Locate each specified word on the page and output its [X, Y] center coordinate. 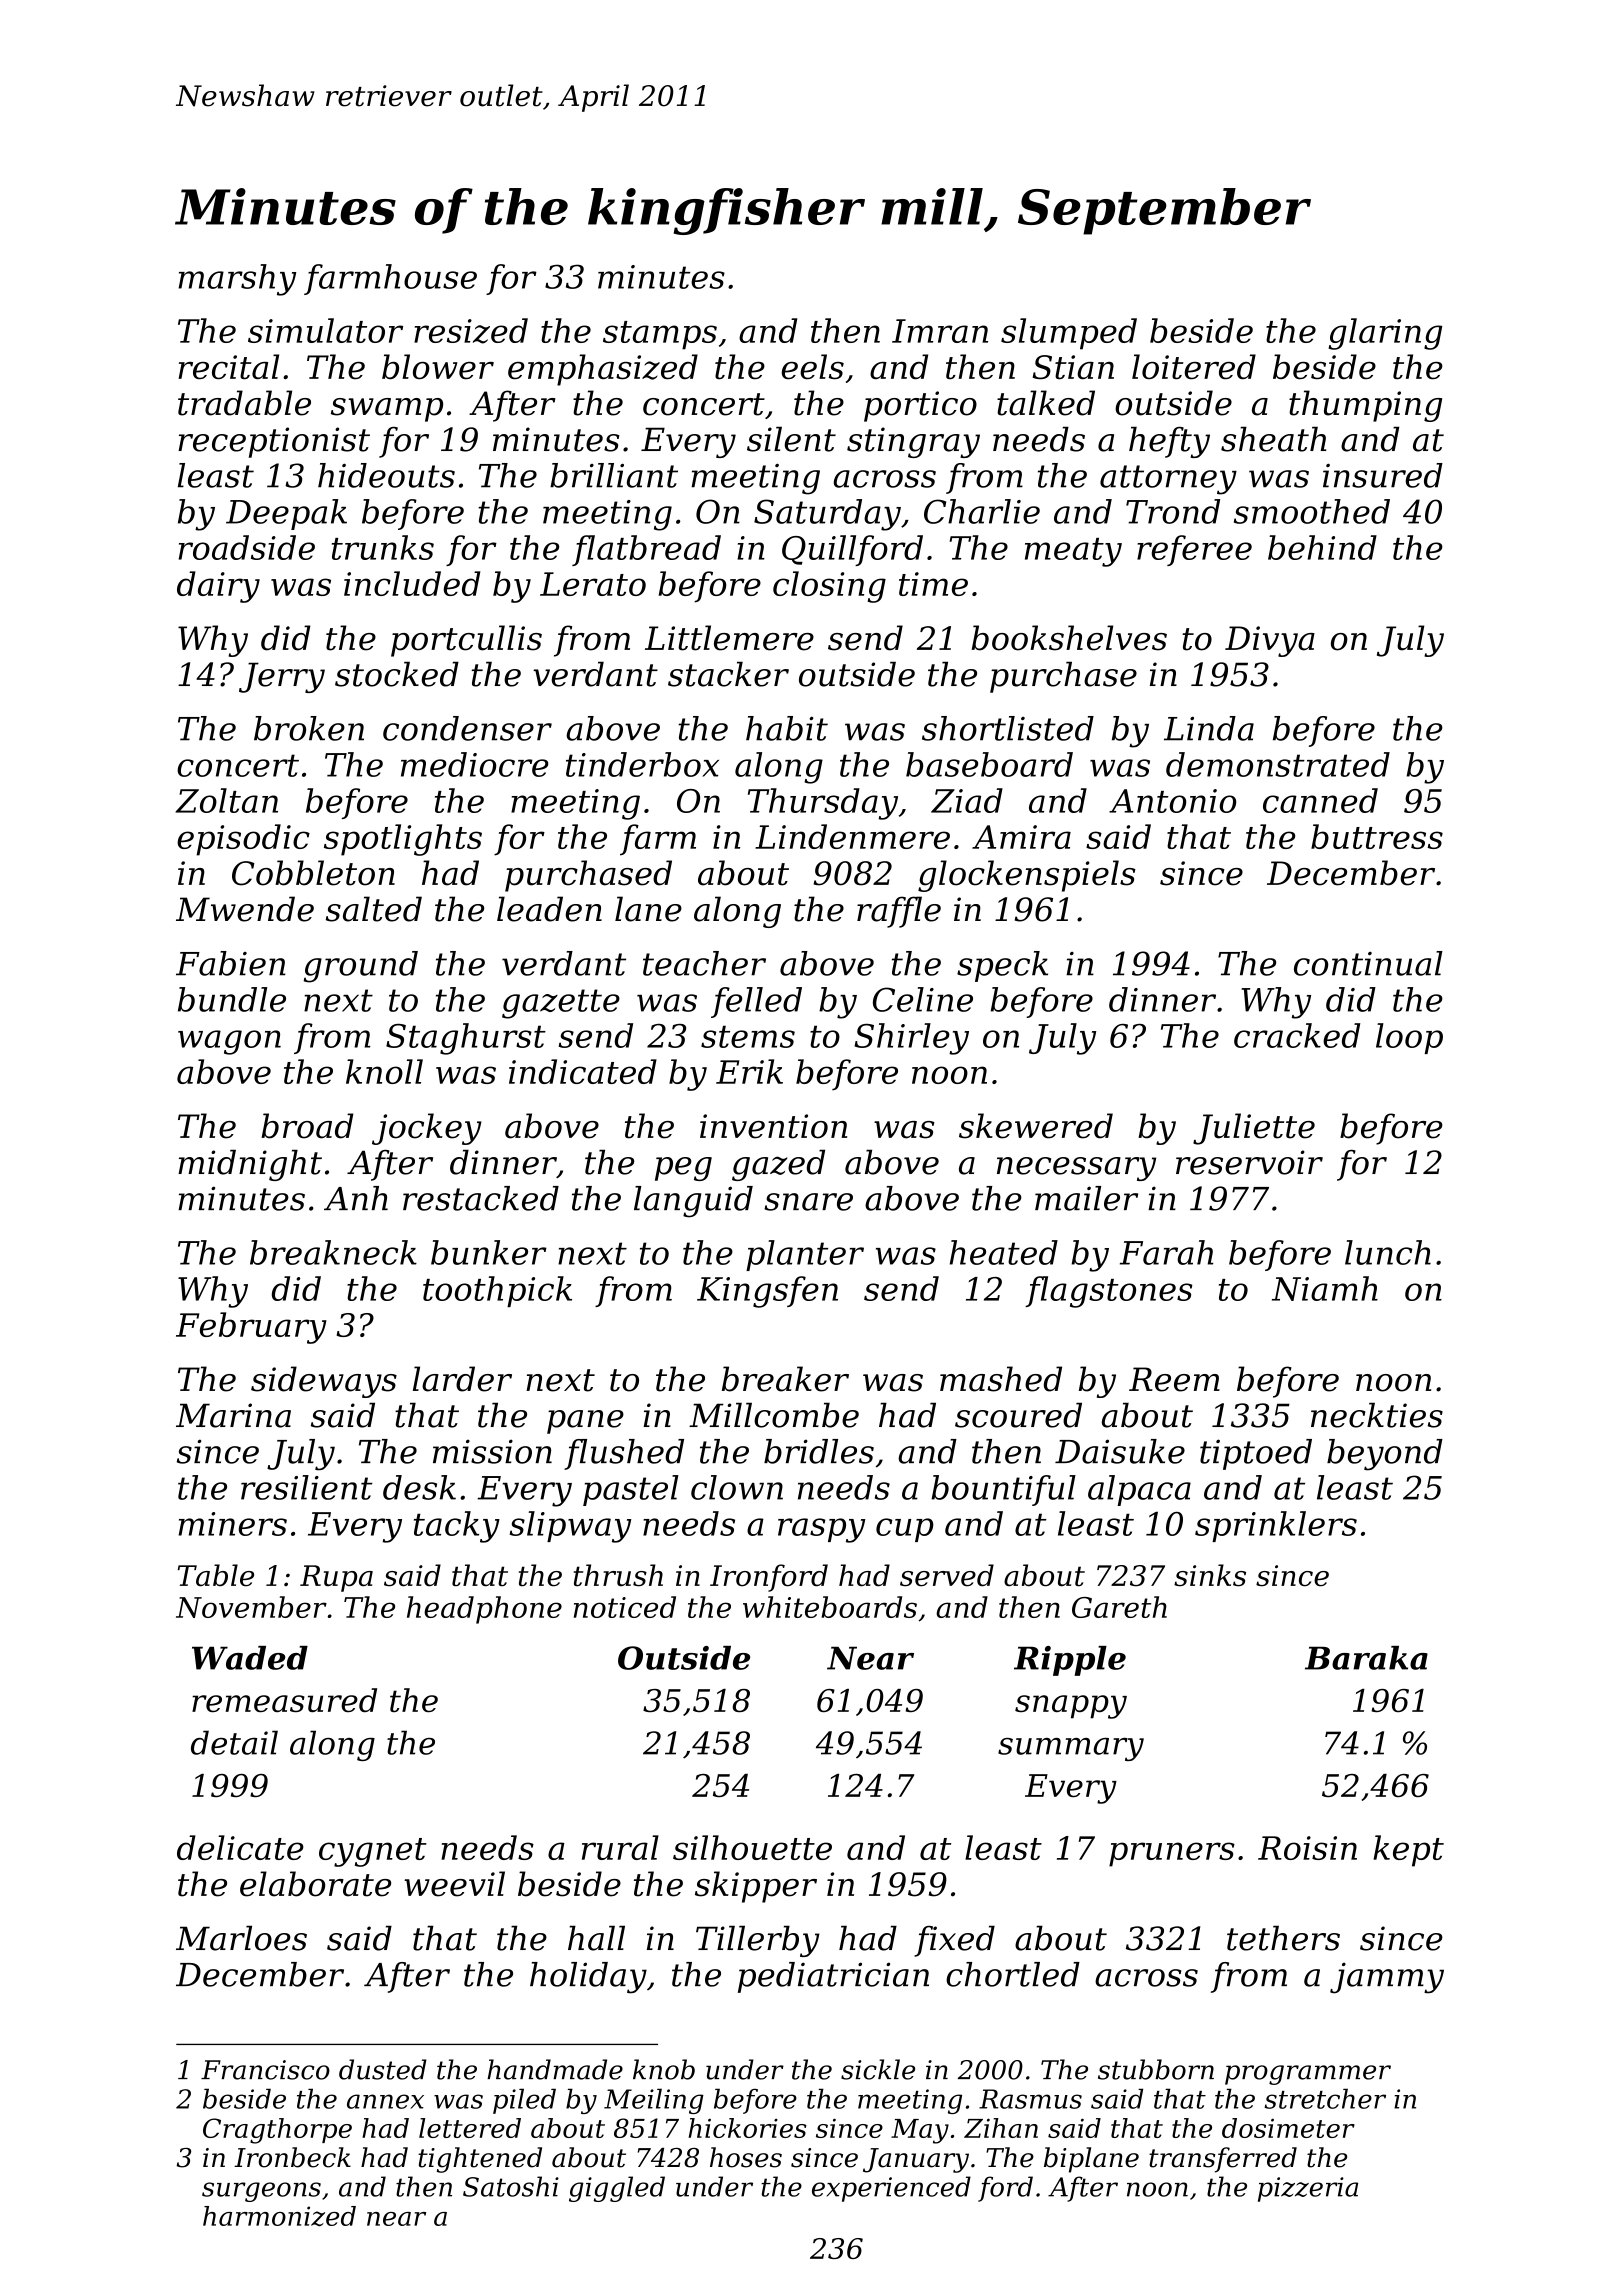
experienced [891, 2189]
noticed [625, 1607]
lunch [1388, 1252]
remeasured [284, 1700]
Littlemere [729, 638]
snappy [1071, 1707]
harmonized [279, 2216]
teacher [704, 963]
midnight [250, 1165]
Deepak [286, 514]
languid [693, 1202]
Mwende [245, 909]
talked [1046, 403]
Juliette [1254, 1129]
